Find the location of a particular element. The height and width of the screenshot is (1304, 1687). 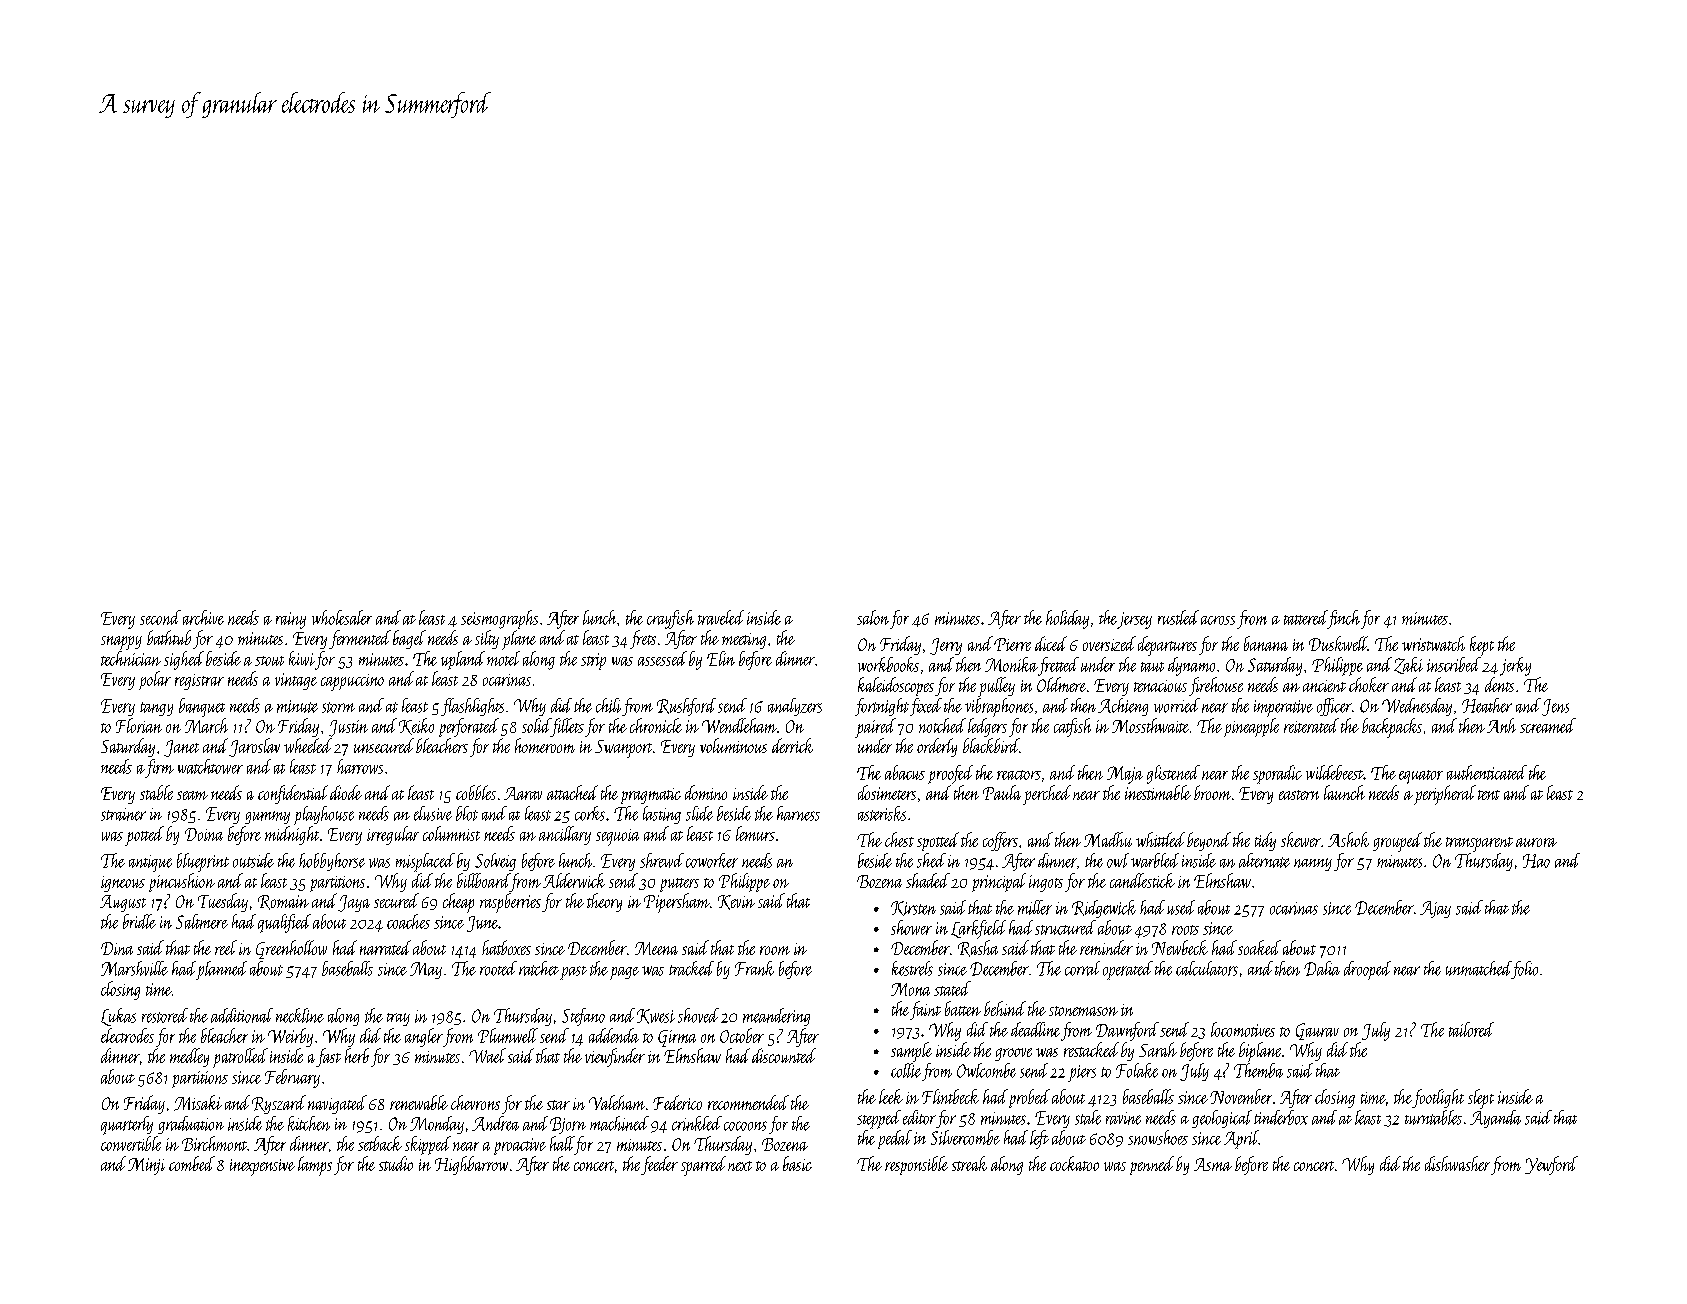

fermented is located at coordinates (360, 639).
